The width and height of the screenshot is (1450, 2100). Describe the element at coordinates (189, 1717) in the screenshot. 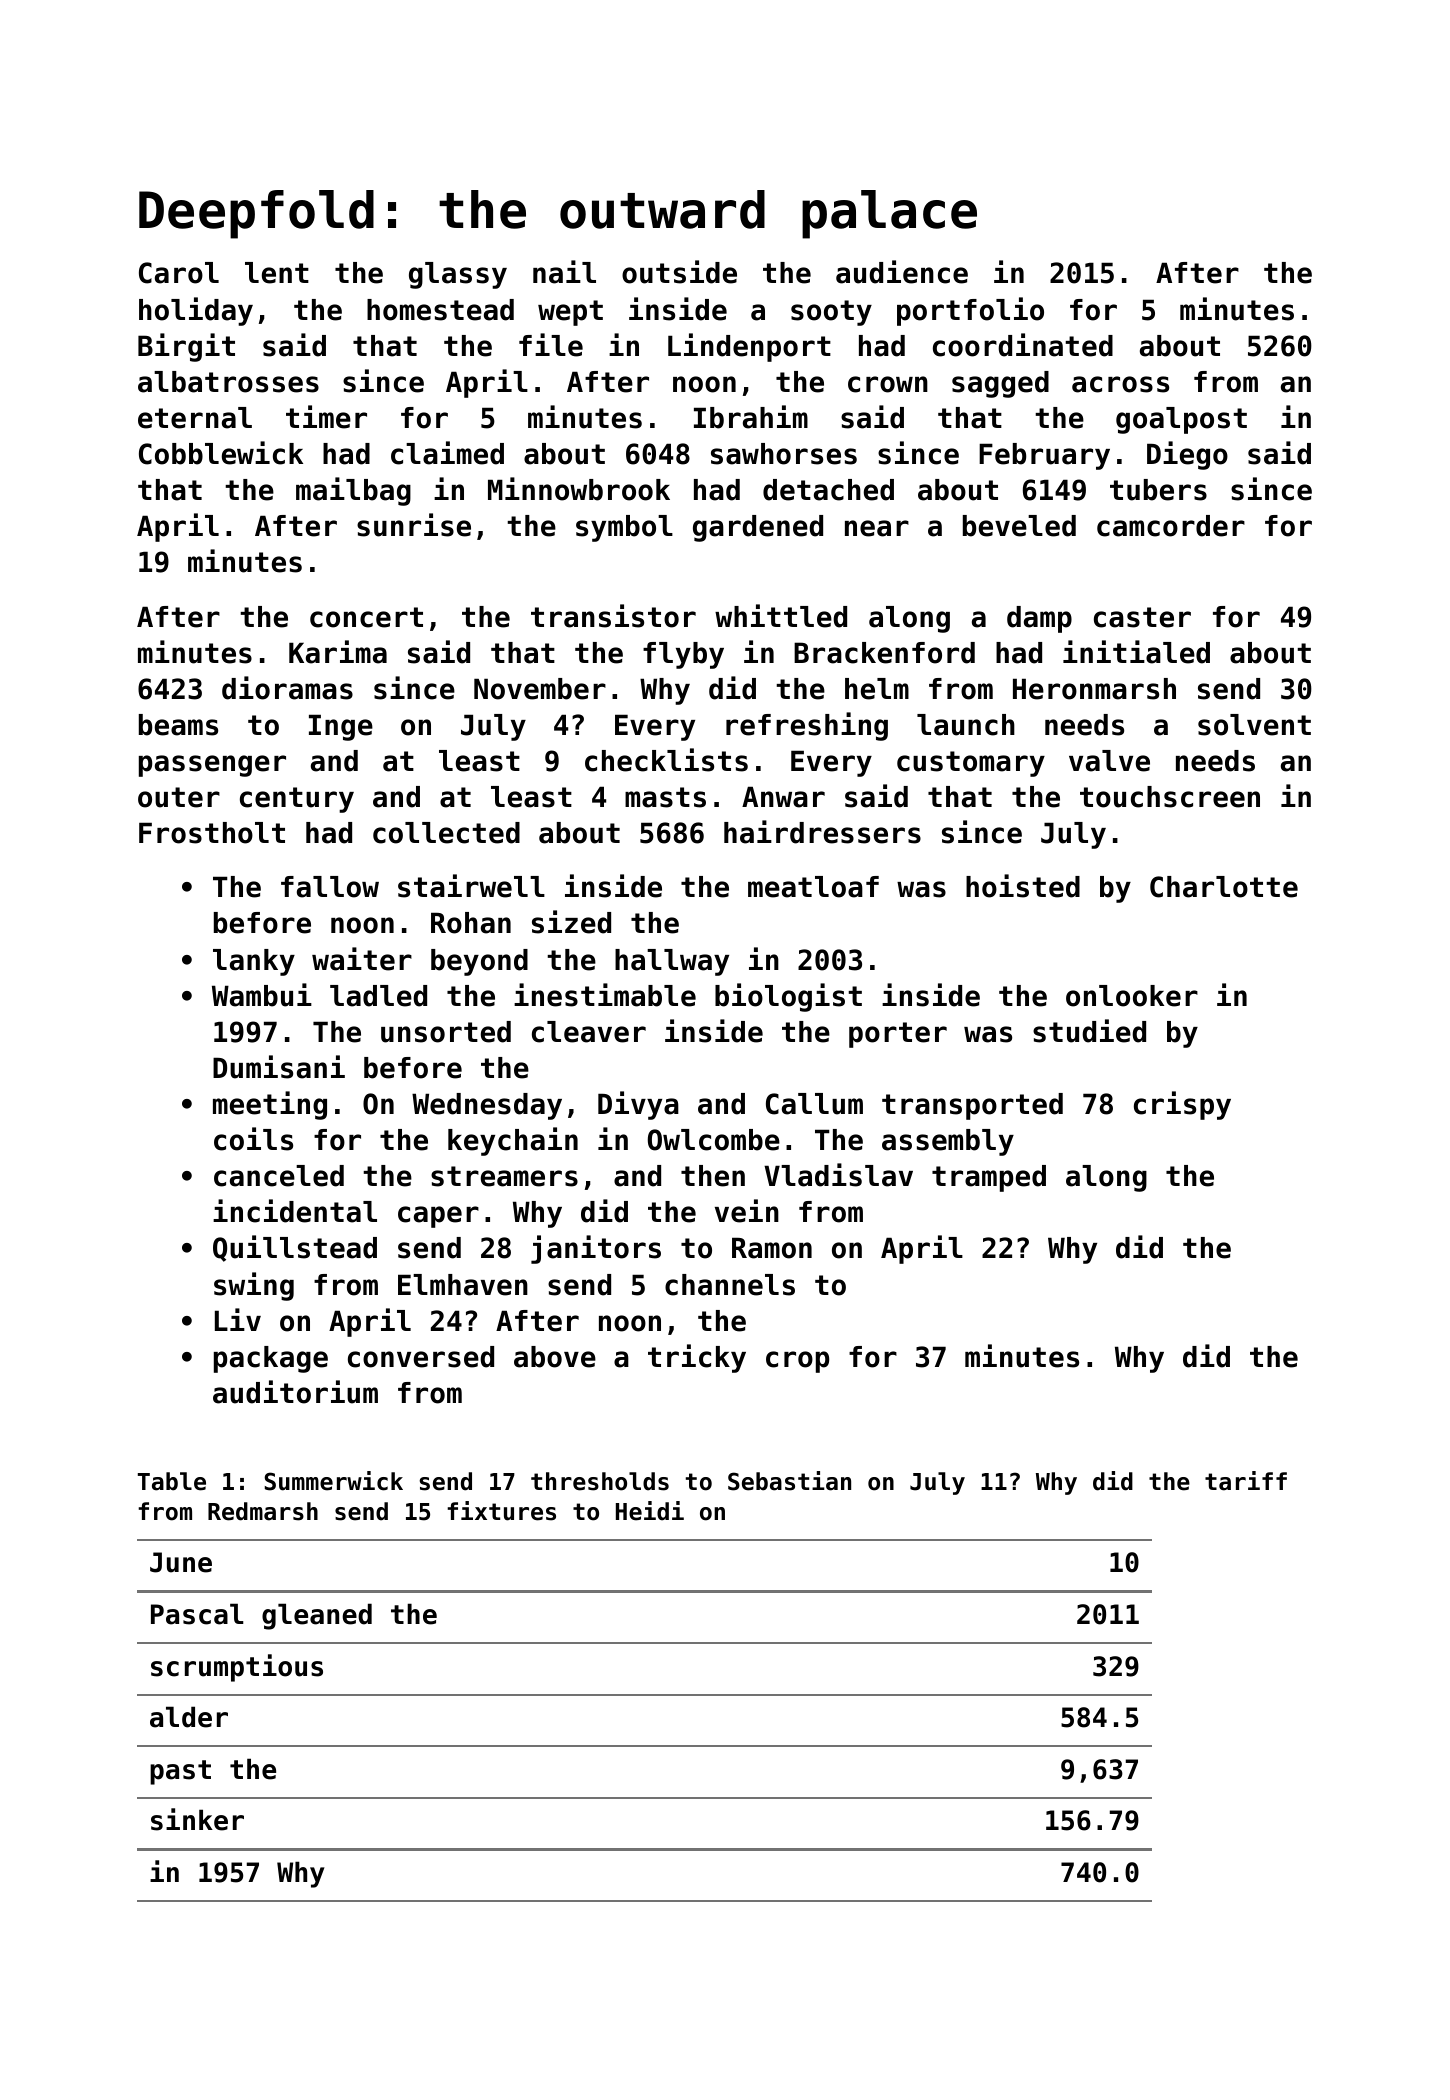

I see `alder` at that location.
